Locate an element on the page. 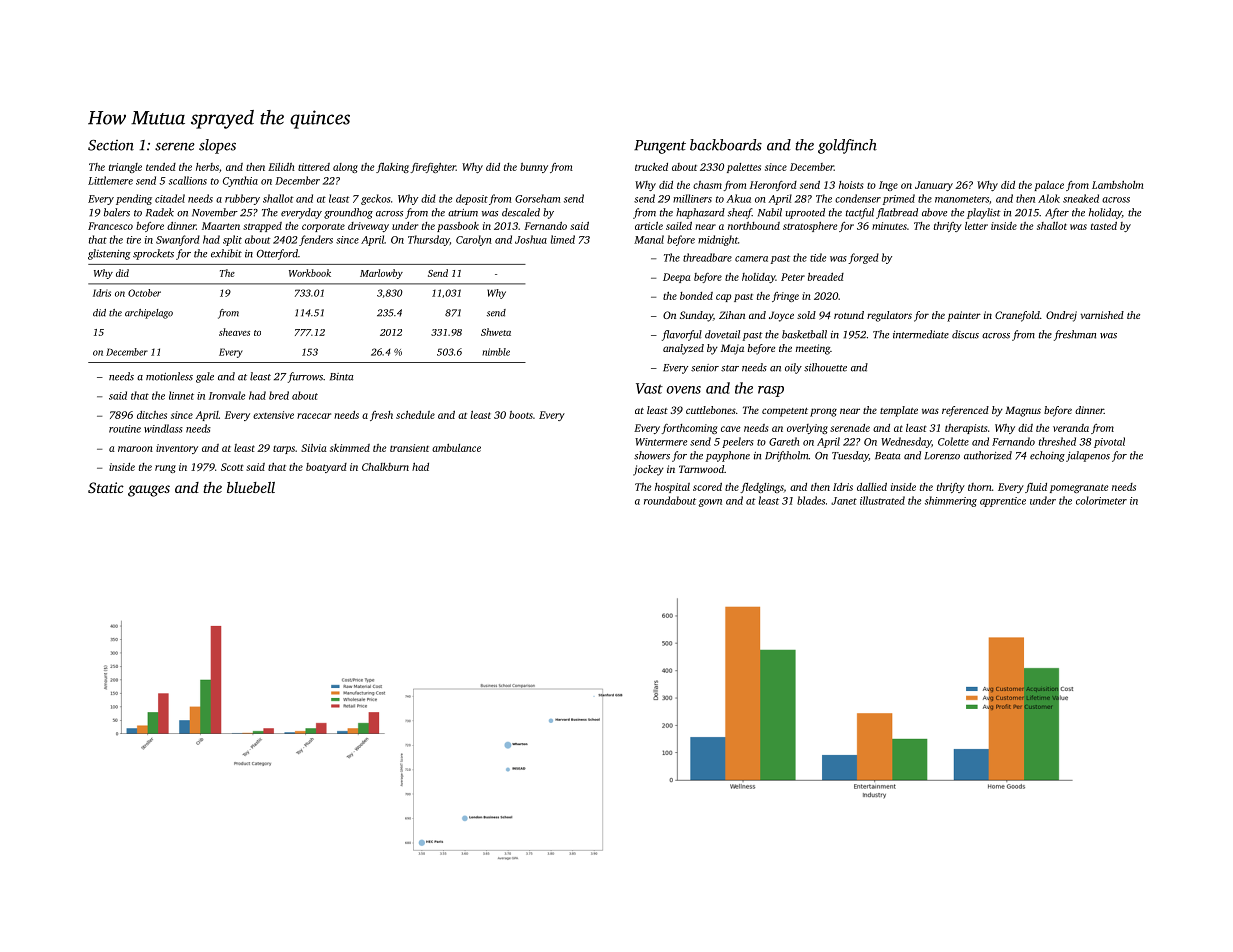 This page has width=1233, height=952. Workbook is located at coordinates (310, 273).
